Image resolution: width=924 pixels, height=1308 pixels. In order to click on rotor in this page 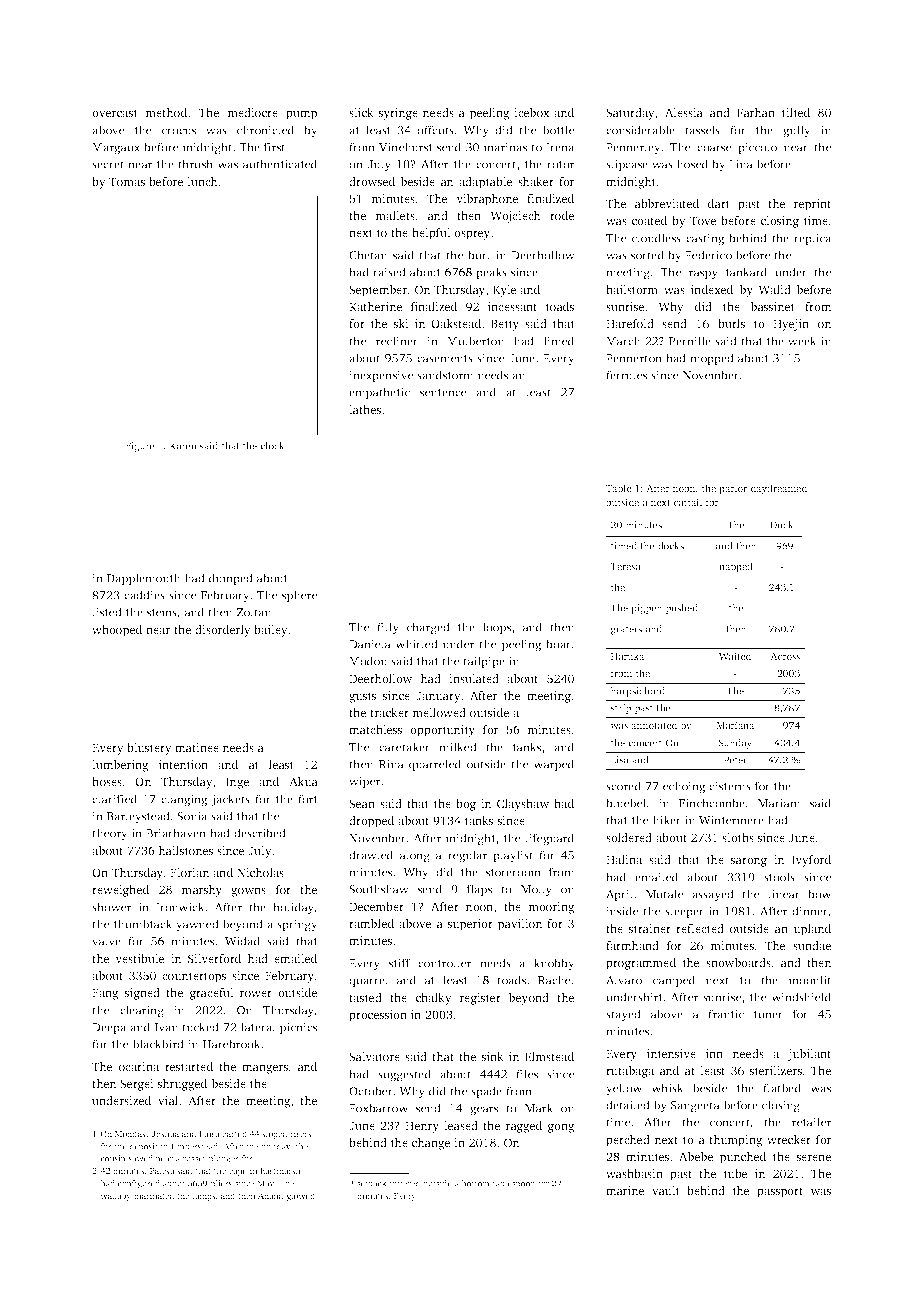, I will do `click(560, 165)`.
